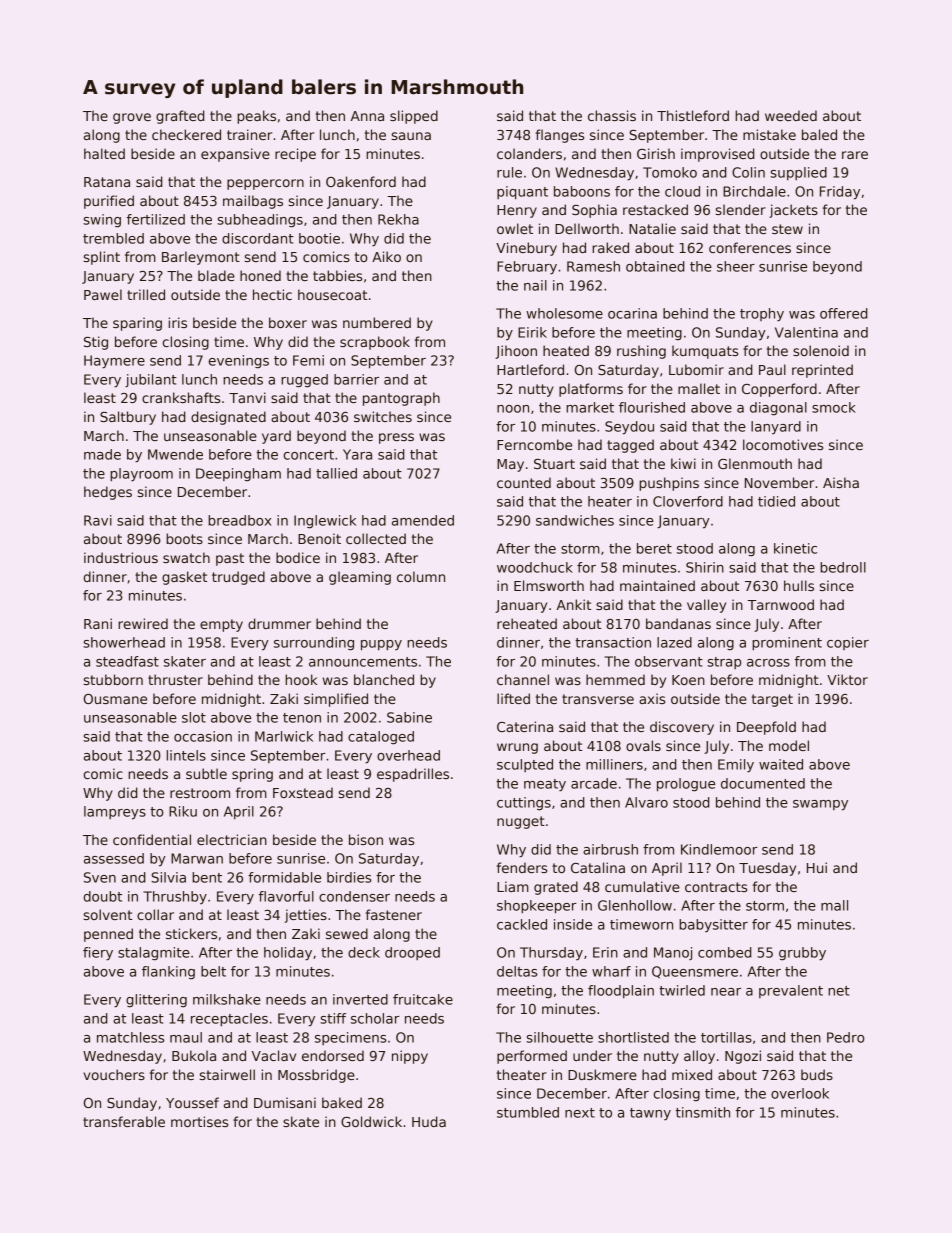 This screenshot has height=1233, width=952. What do you see at coordinates (423, 999) in the screenshot?
I see `fruitcake` at bounding box center [423, 999].
